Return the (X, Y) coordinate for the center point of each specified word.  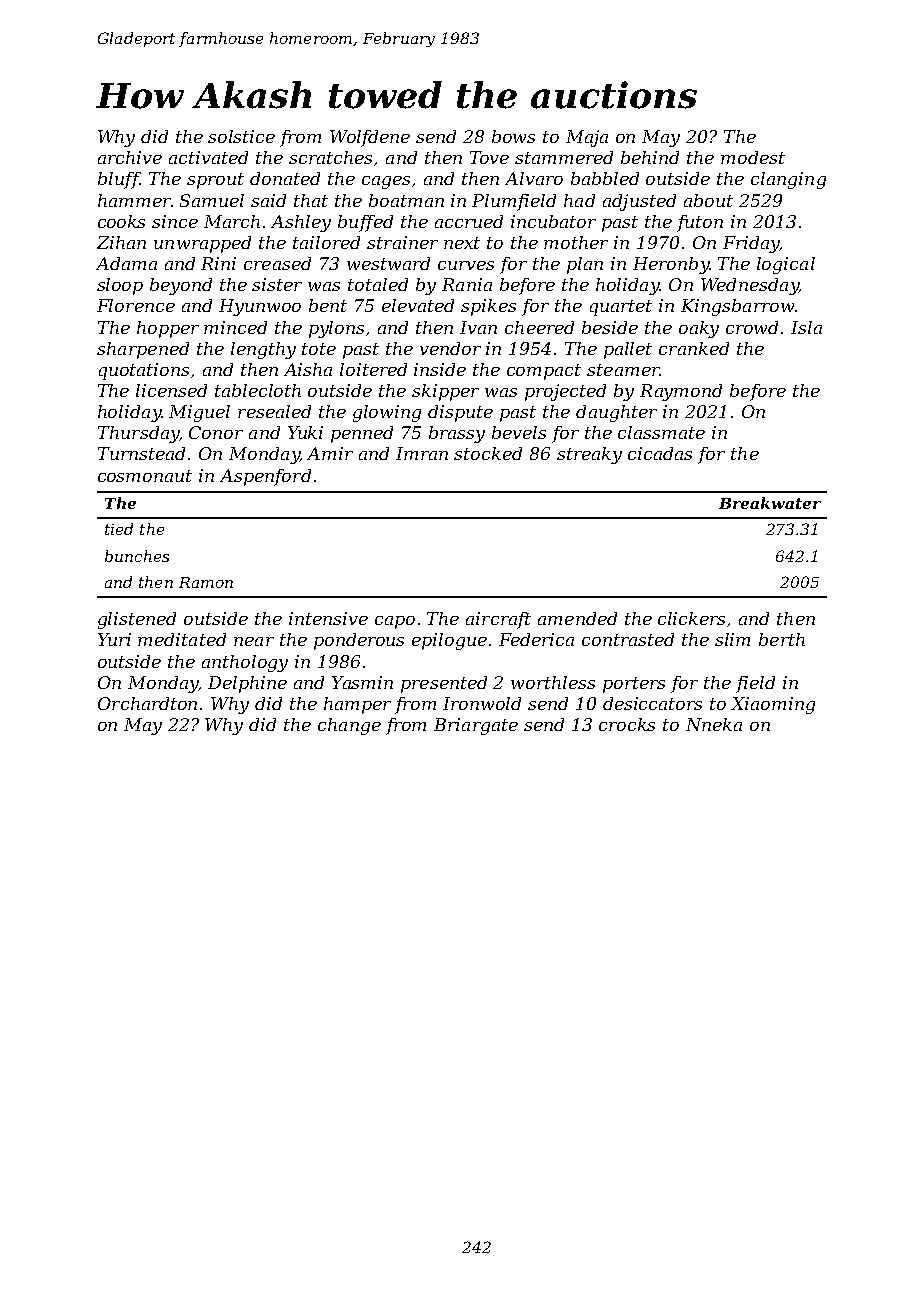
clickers (691, 618)
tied (119, 529)
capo (395, 622)
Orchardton (147, 703)
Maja (587, 138)
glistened (137, 620)
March (232, 221)
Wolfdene (370, 138)
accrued (469, 221)
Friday (751, 244)
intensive (328, 618)
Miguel (199, 413)
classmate (661, 432)
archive (130, 157)
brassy (457, 434)
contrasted (628, 639)
